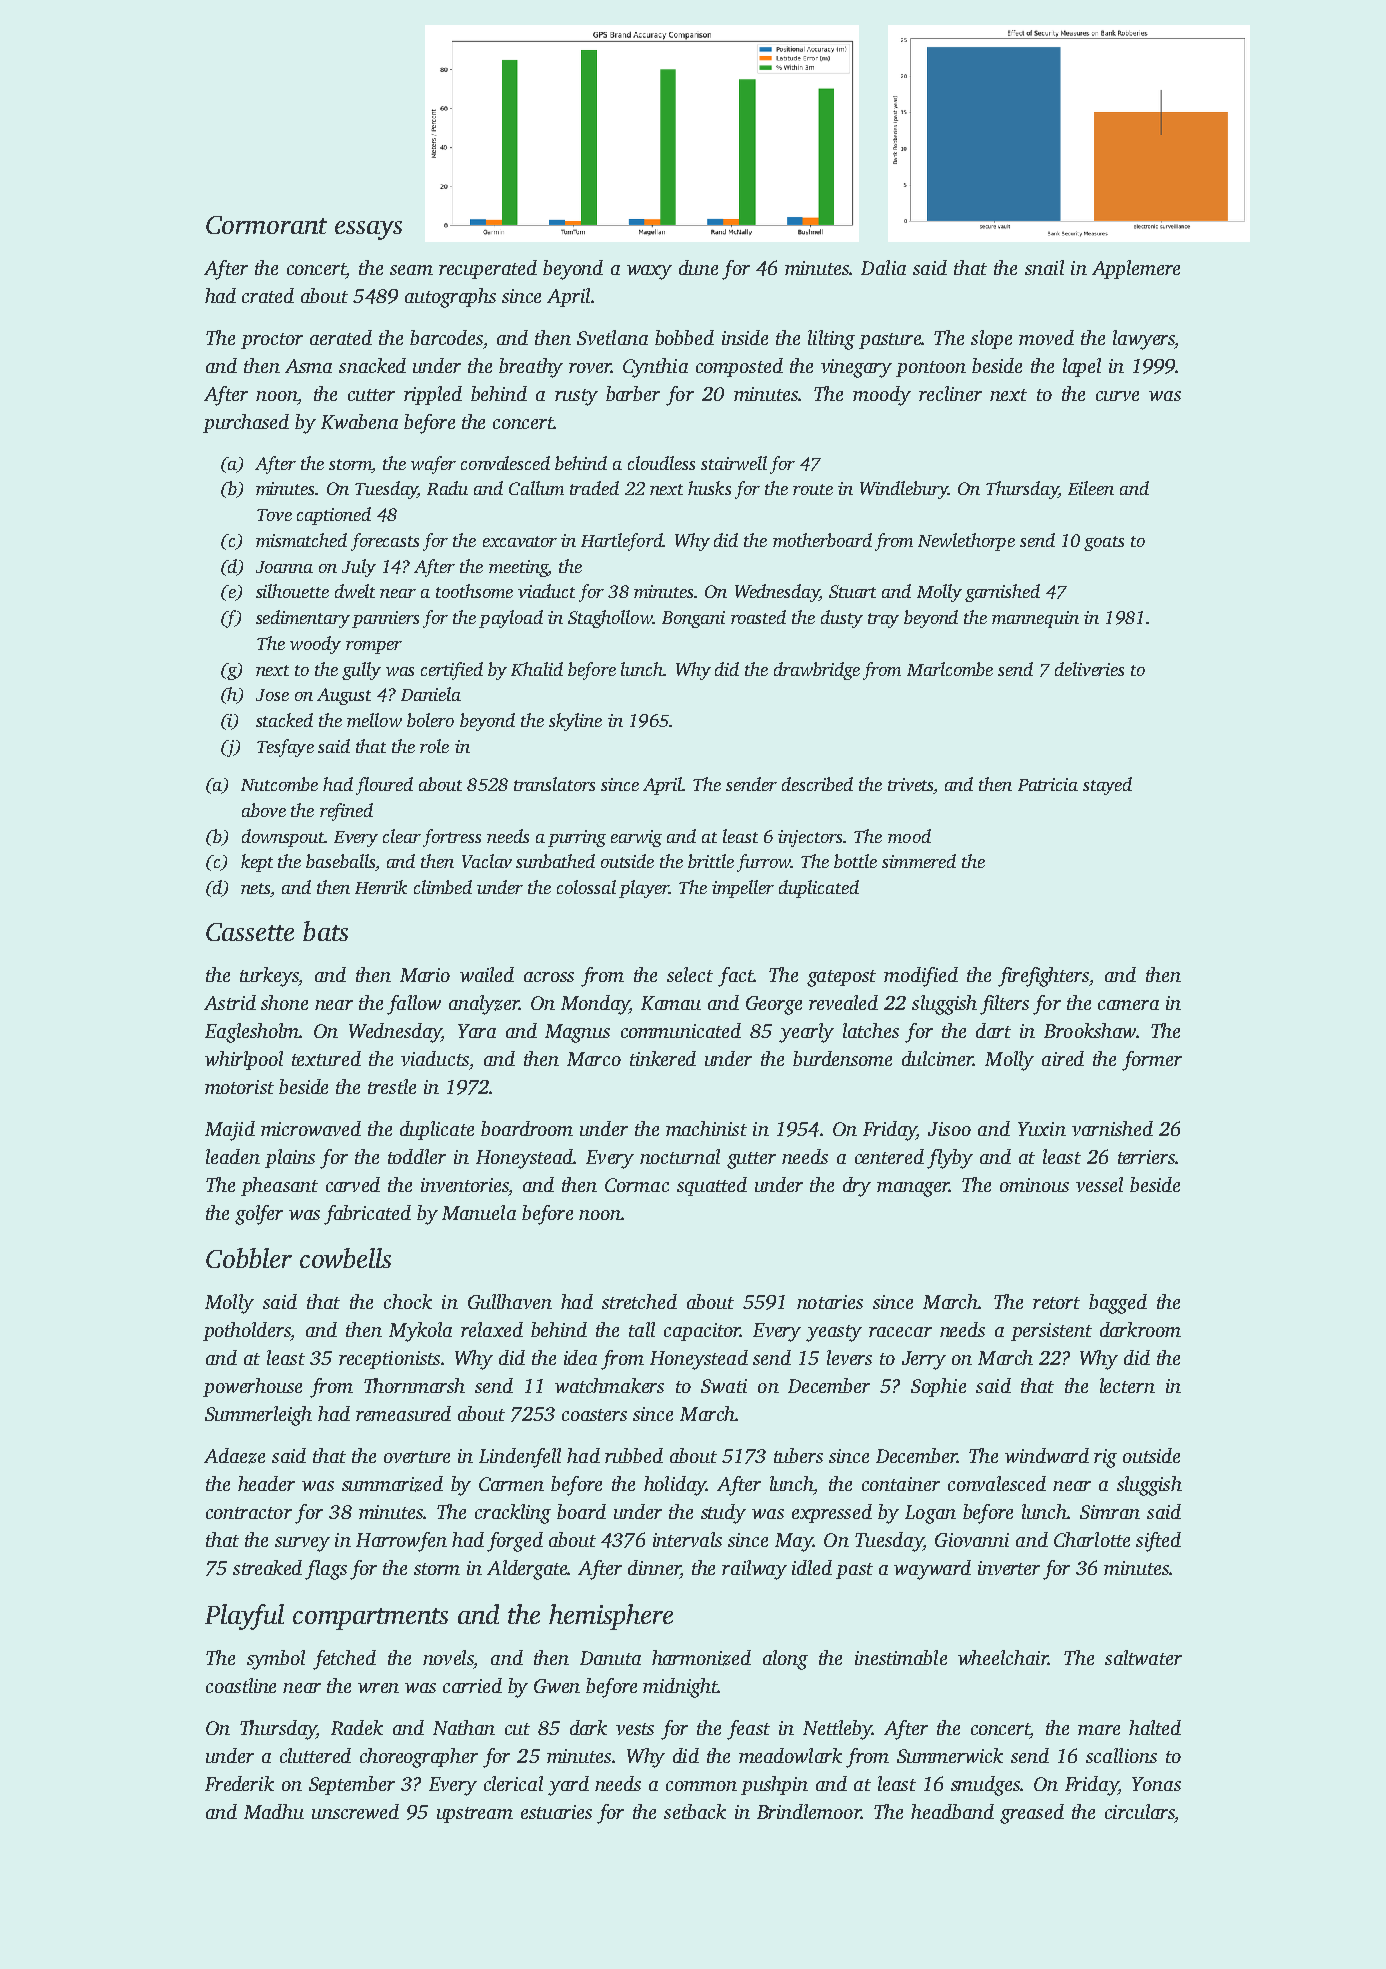 The width and height of the screenshot is (1386, 1969). I want to click on Brindlemoor, so click(809, 1811).
